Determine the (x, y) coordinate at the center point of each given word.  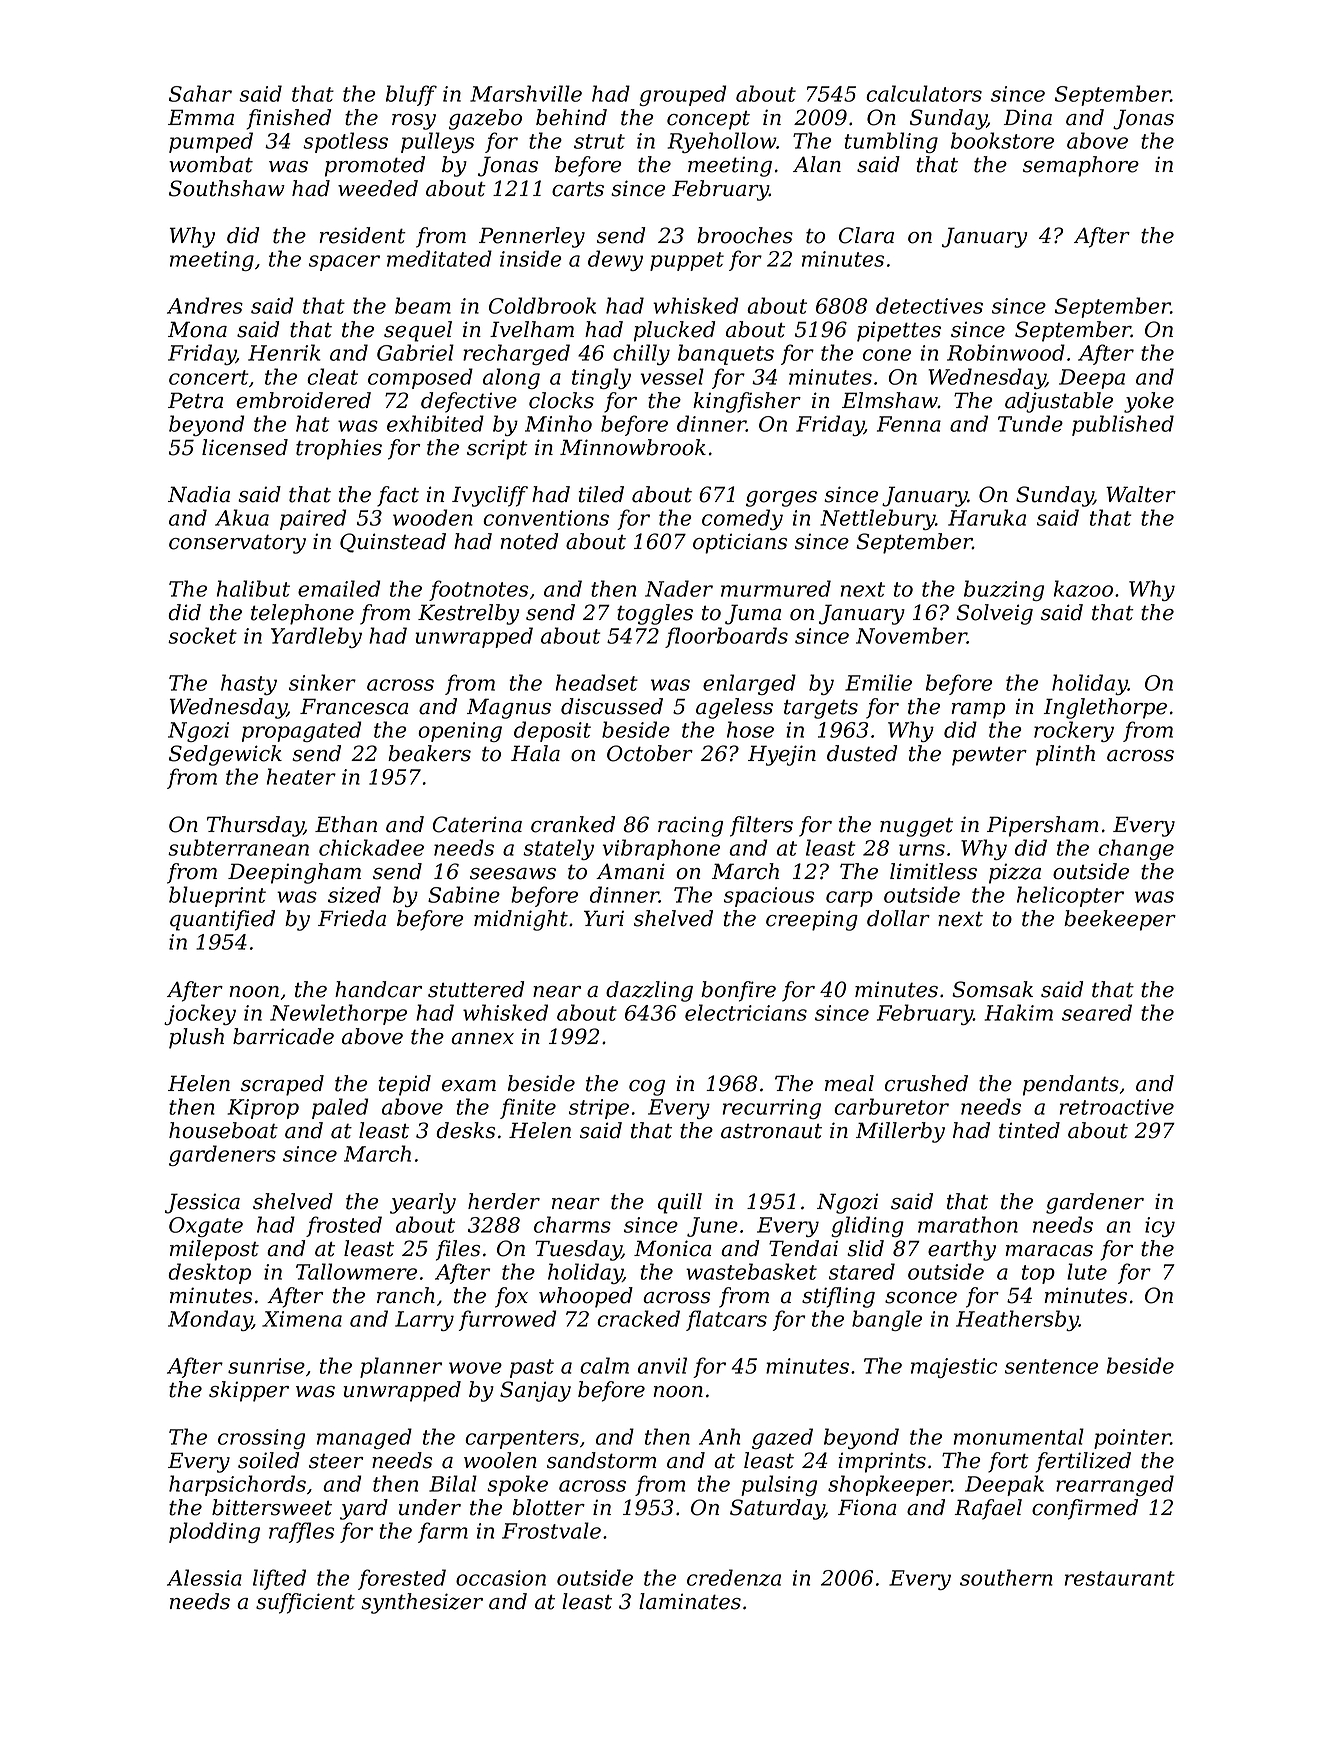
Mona (197, 329)
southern (1006, 1577)
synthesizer (422, 1603)
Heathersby (1017, 1320)
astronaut (771, 1131)
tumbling (891, 142)
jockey (200, 1014)
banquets (726, 354)
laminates (690, 1601)
